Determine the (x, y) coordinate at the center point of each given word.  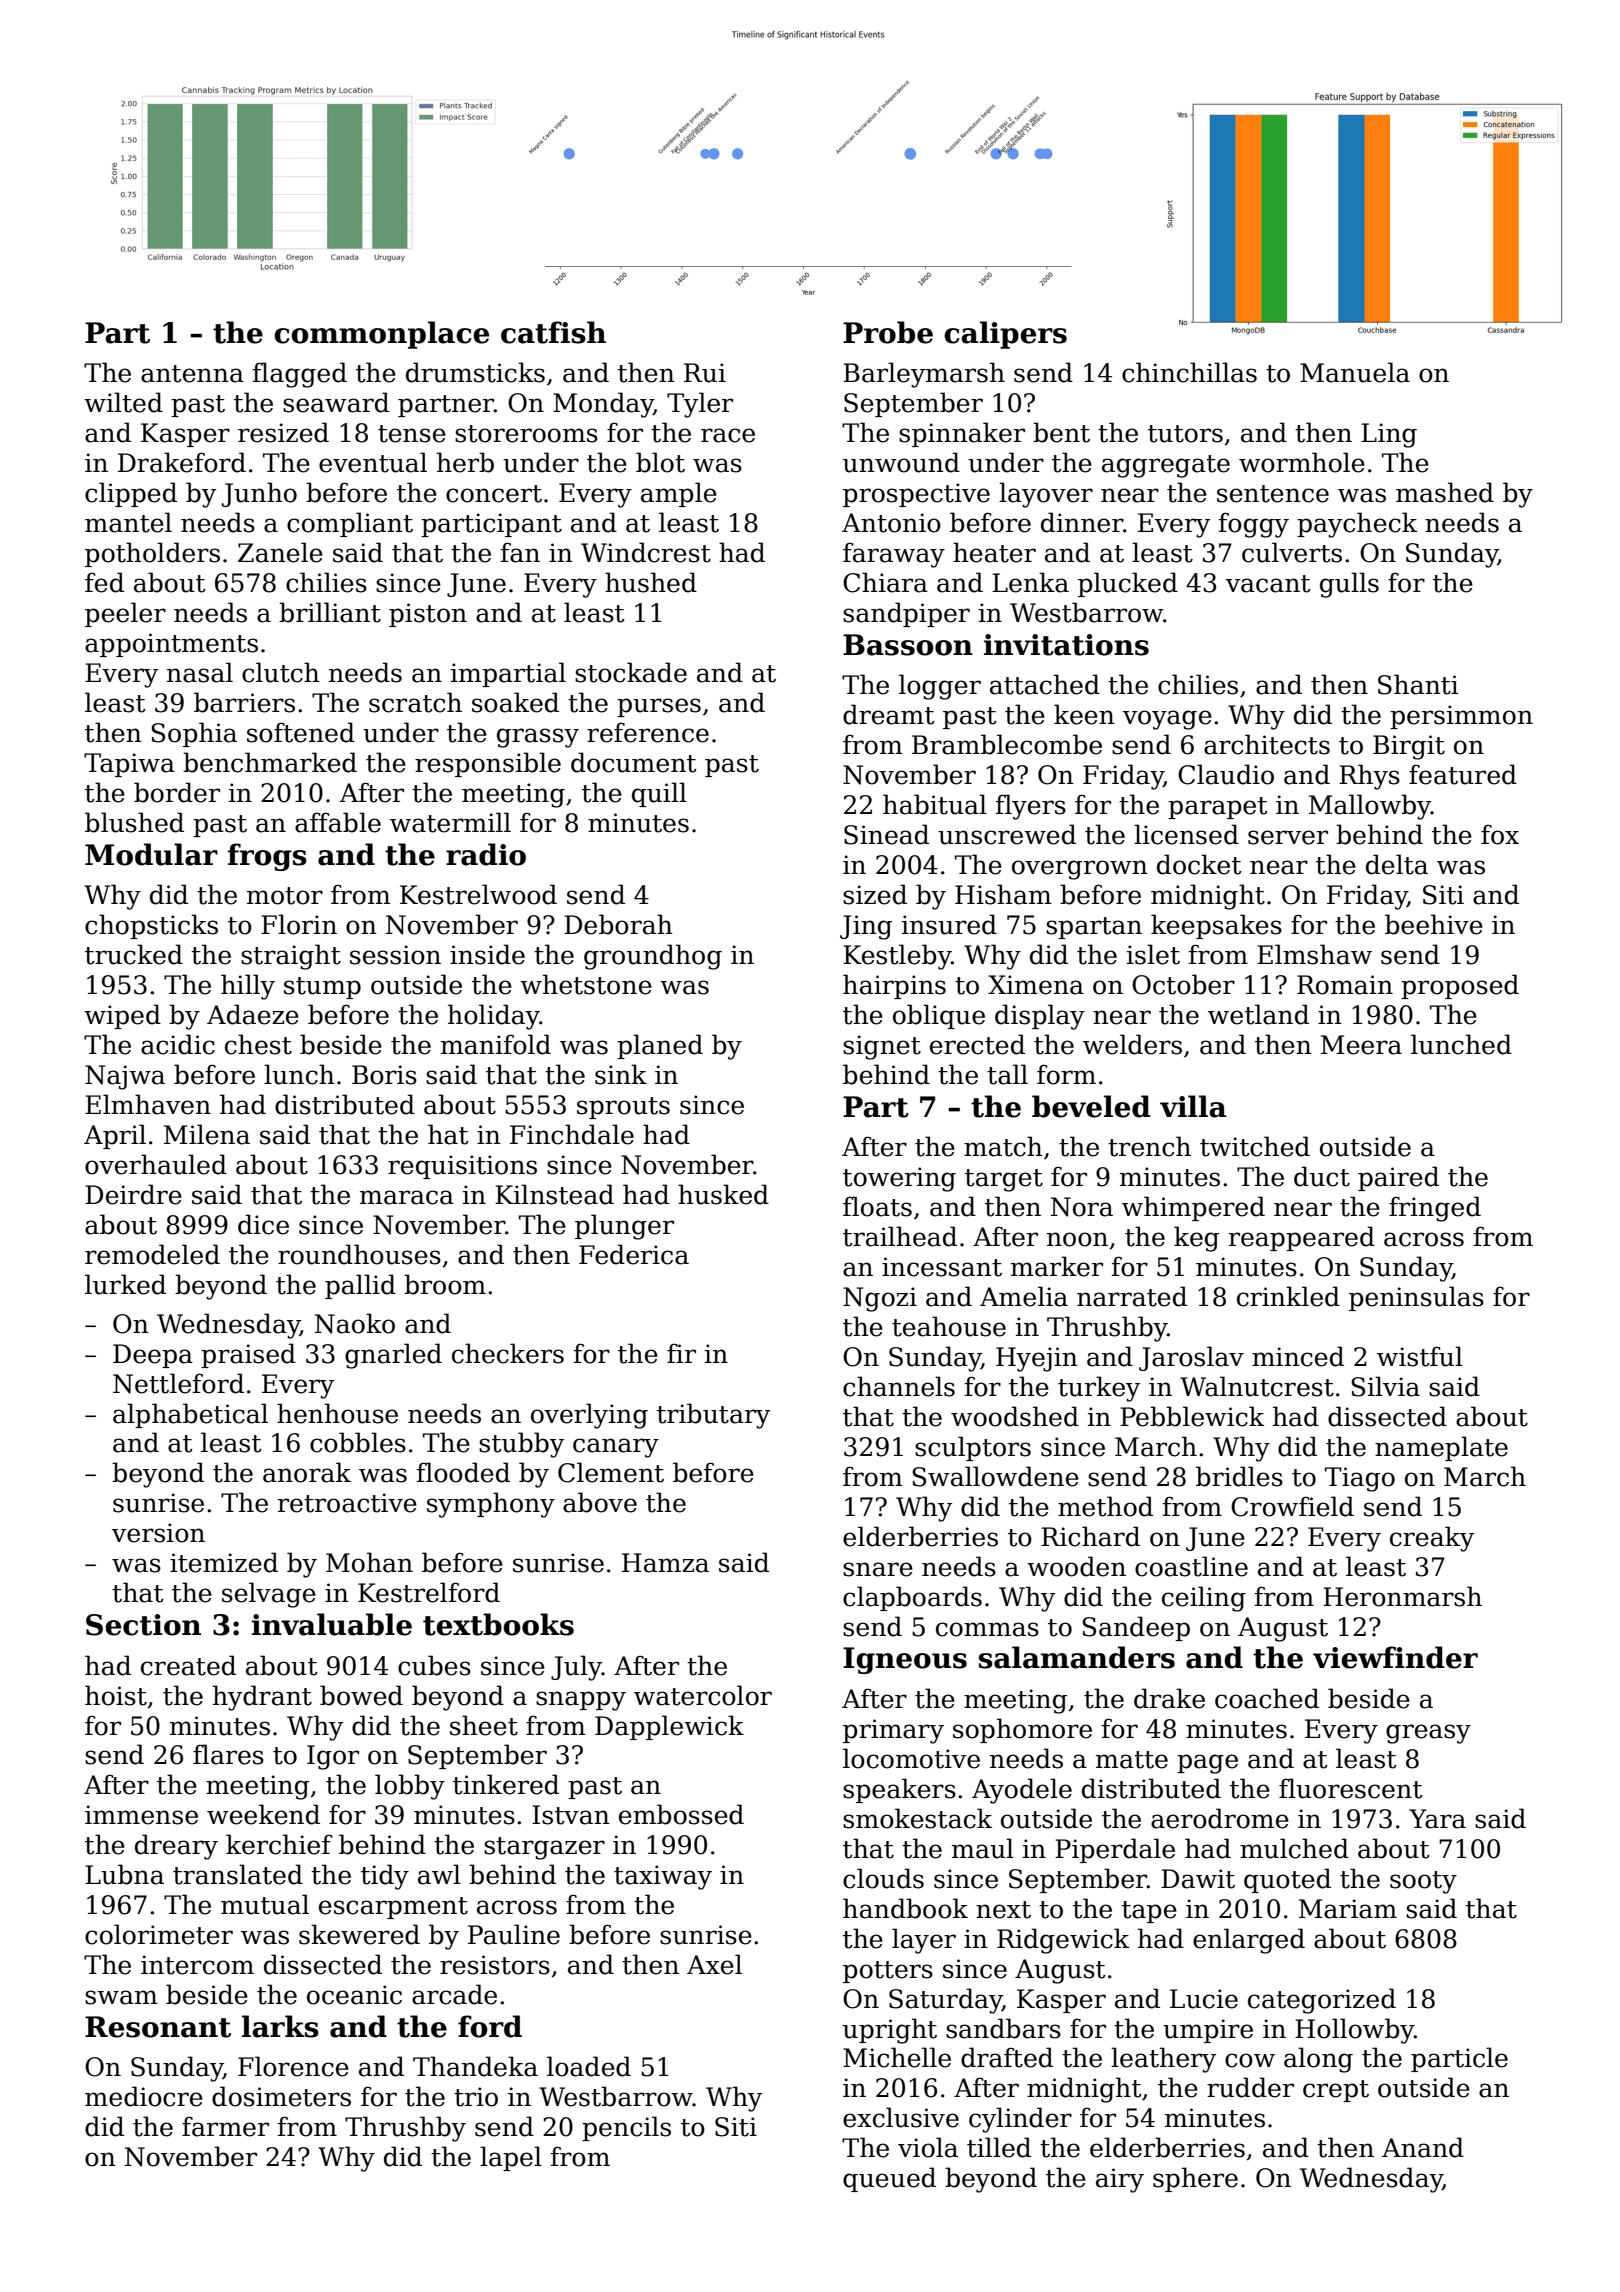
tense (412, 434)
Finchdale (572, 1134)
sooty (1423, 1882)
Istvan (571, 1815)
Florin (299, 924)
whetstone (586, 984)
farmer (225, 2126)
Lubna (124, 1874)
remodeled (152, 1254)
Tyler (700, 405)
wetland (1258, 1014)
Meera (1361, 1045)
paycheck (1357, 525)
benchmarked (270, 762)
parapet (1218, 808)
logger (940, 687)
